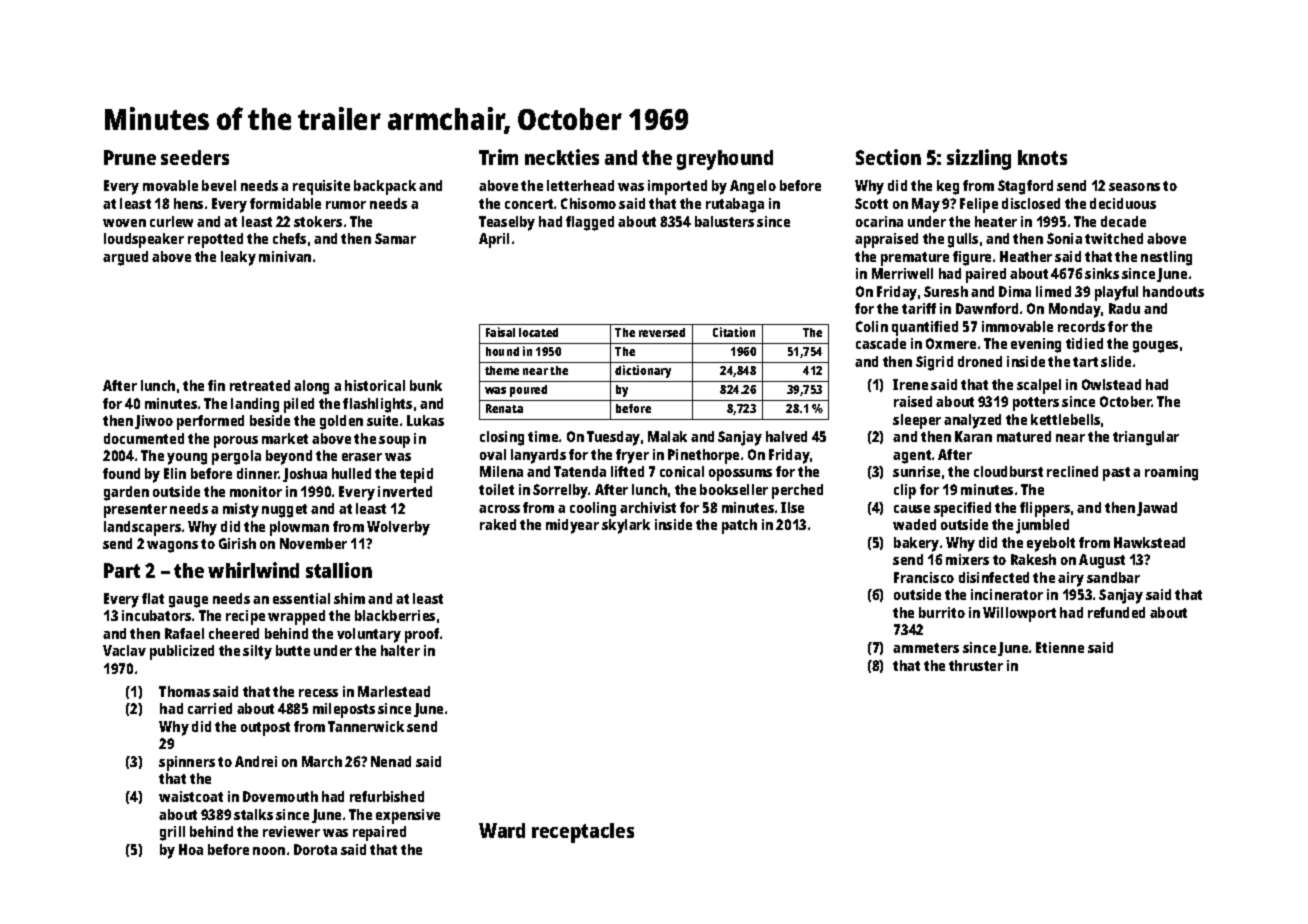 The height and width of the screenshot is (924, 1308). What do you see at coordinates (265, 729) in the screenshot?
I see `outpost` at bounding box center [265, 729].
